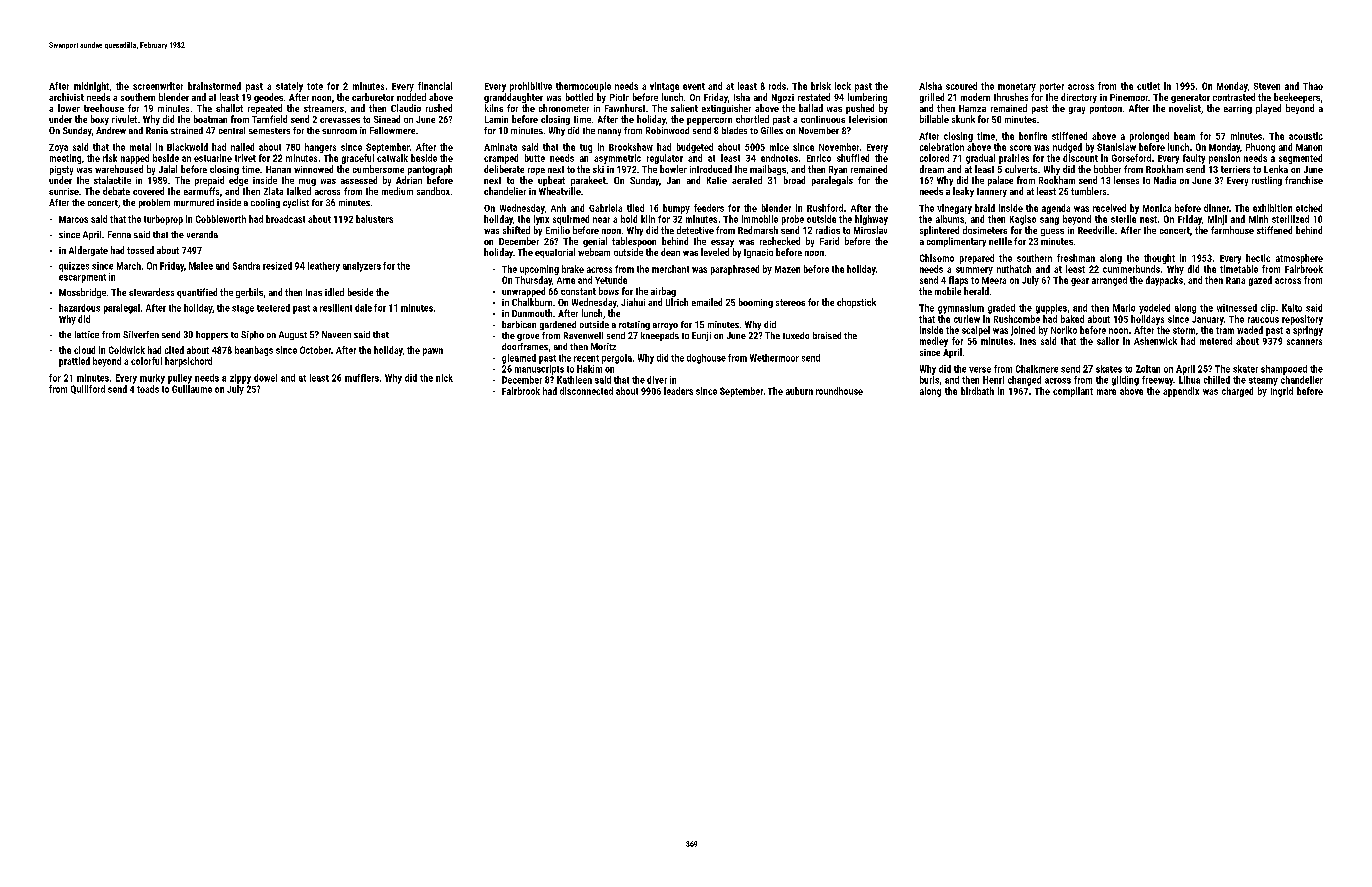  What do you see at coordinates (586, 391) in the document?
I see `disconnected` at bounding box center [586, 391].
